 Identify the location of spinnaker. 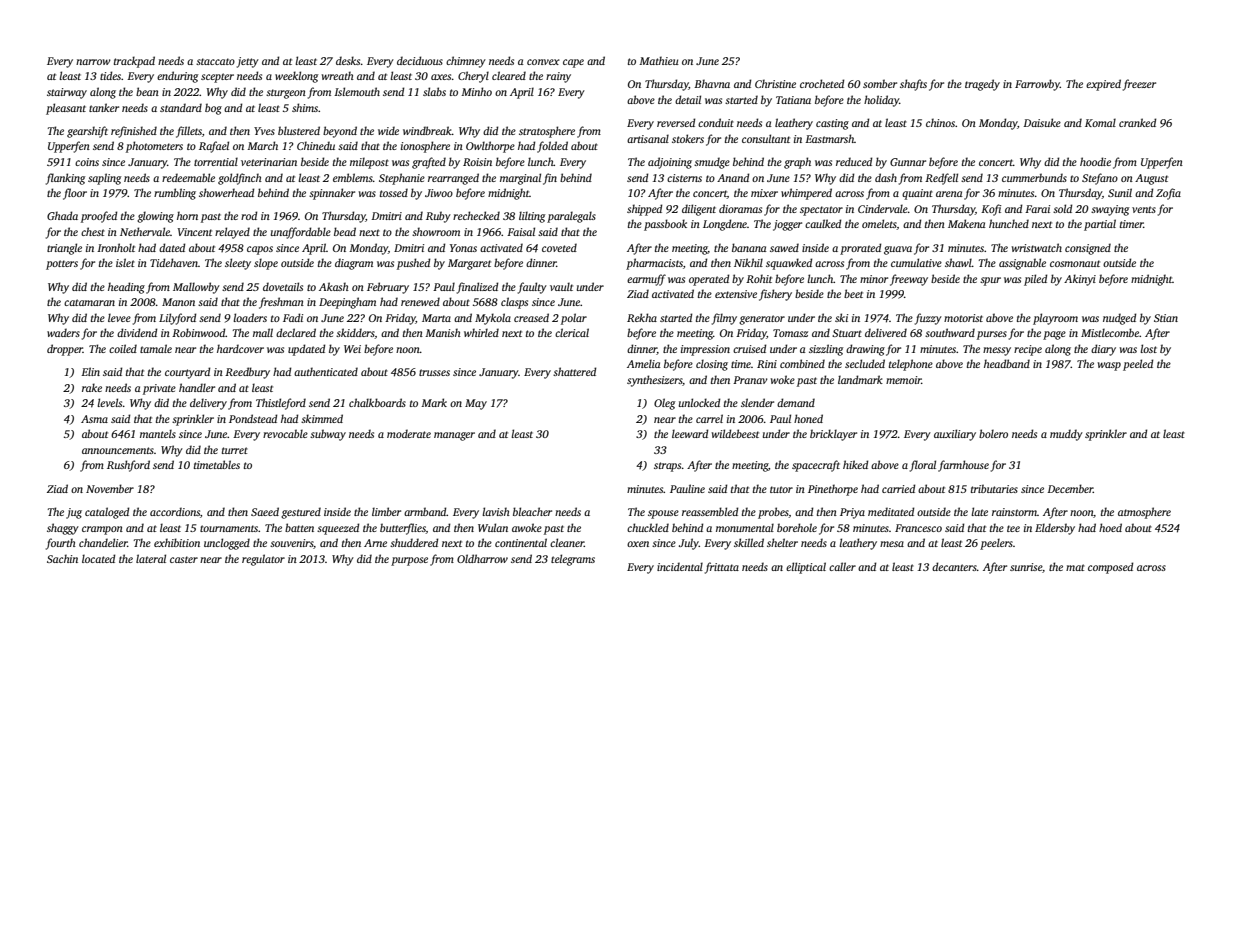
(332, 194).
